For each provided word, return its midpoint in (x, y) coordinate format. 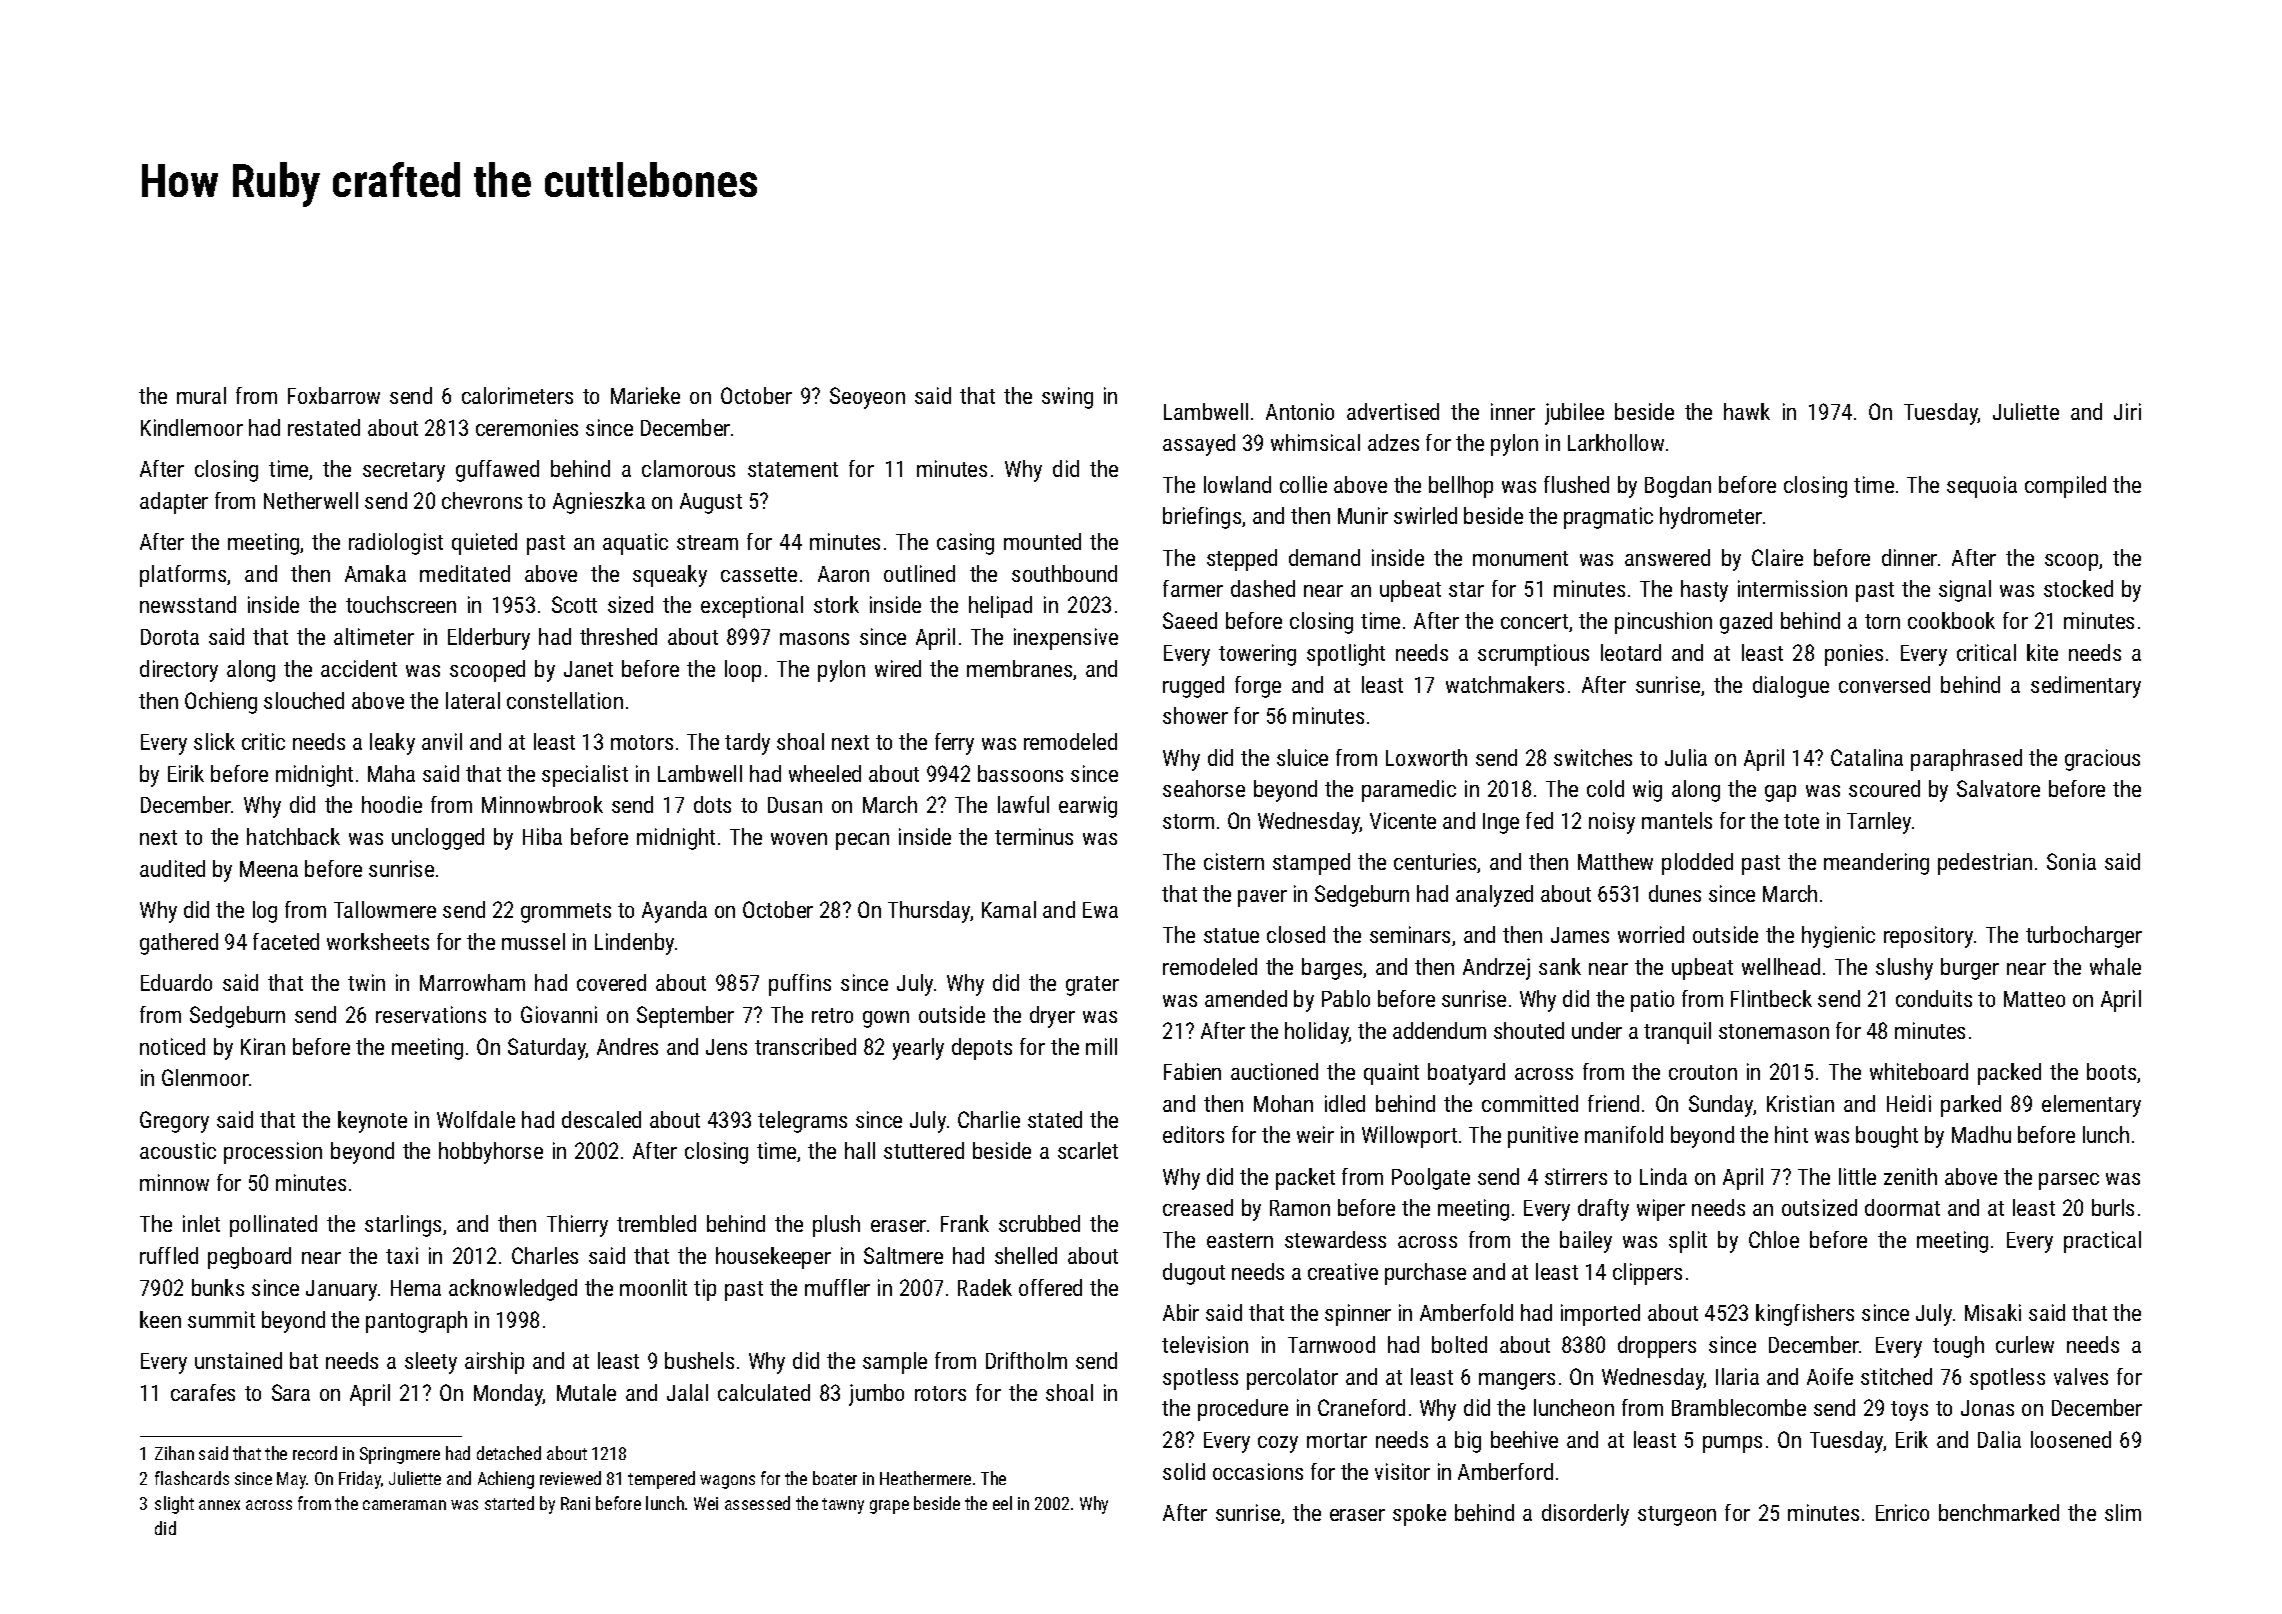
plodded (1697, 864)
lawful (1023, 804)
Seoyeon (867, 398)
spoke (1419, 1515)
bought (1887, 1137)
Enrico (1902, 1512)
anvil (442, 741)
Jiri (2127, 411)
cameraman (404, 1505)
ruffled (169, 1255)
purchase (1425, 1274)
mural (201, 395)
